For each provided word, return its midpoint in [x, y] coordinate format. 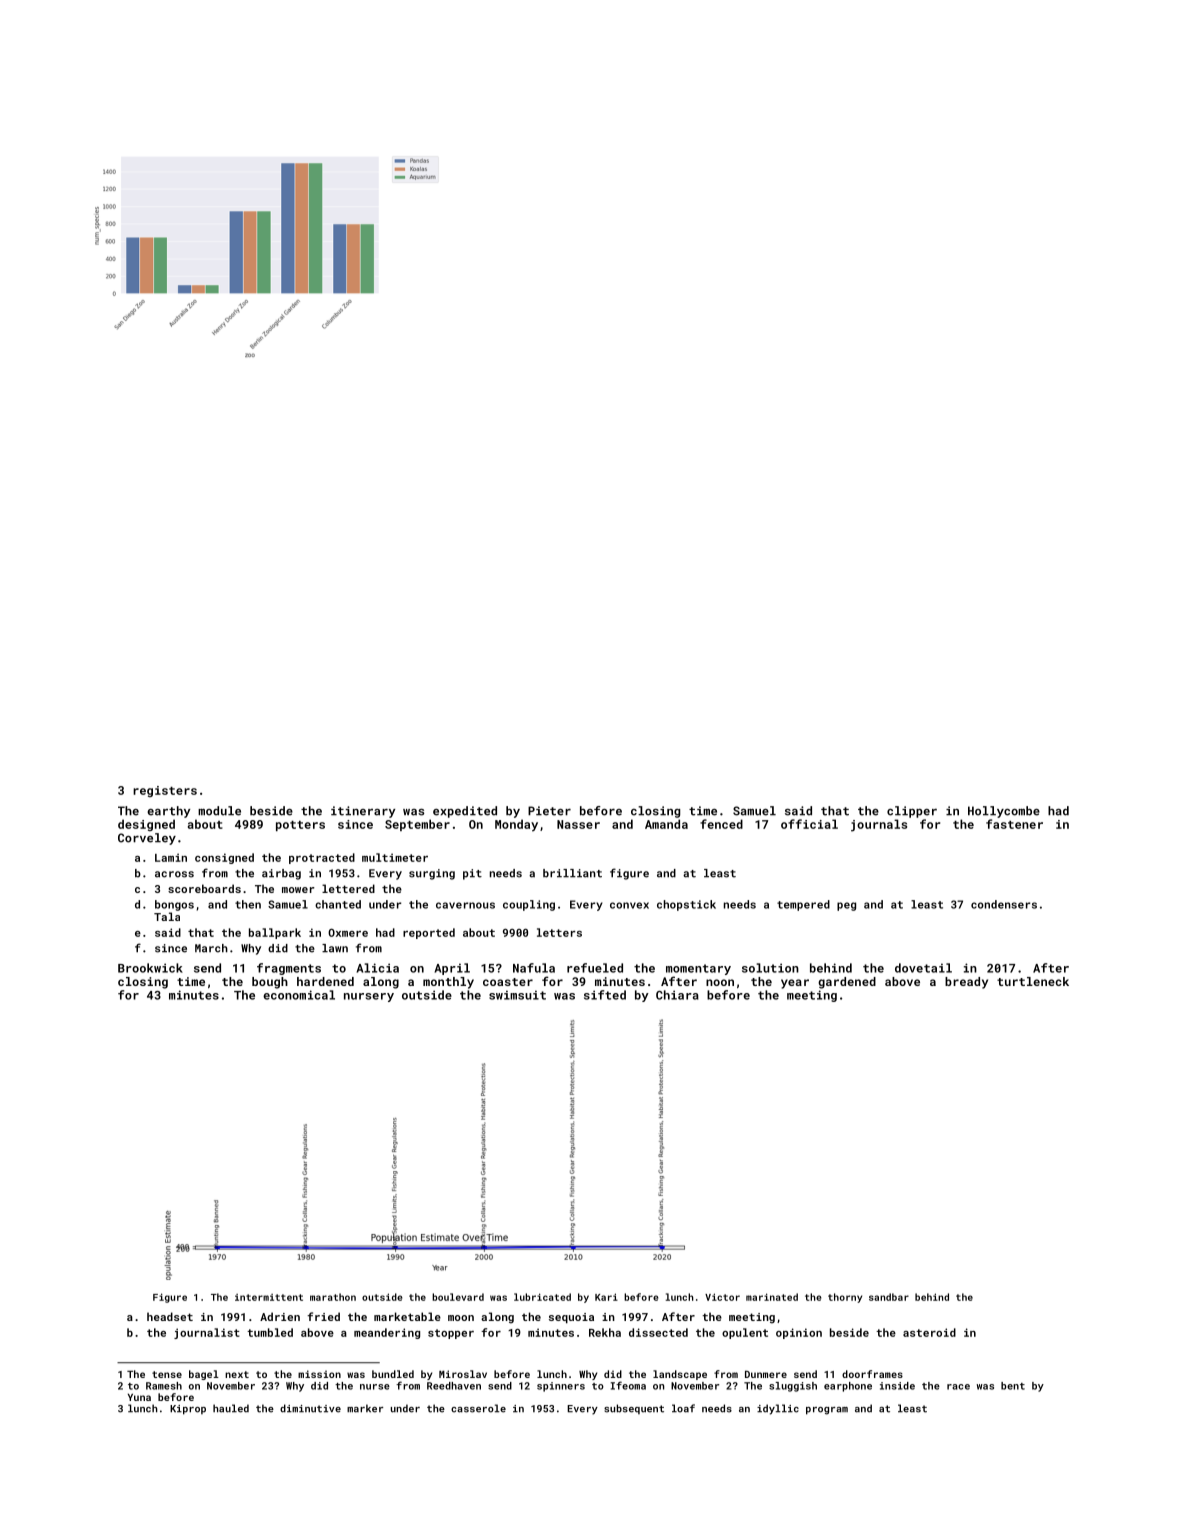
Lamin [171, 857]
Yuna [139, 1397]
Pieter [549, 811]
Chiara [677, 995]
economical [299, 995]
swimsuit [517, 995]
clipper [912, 812]
